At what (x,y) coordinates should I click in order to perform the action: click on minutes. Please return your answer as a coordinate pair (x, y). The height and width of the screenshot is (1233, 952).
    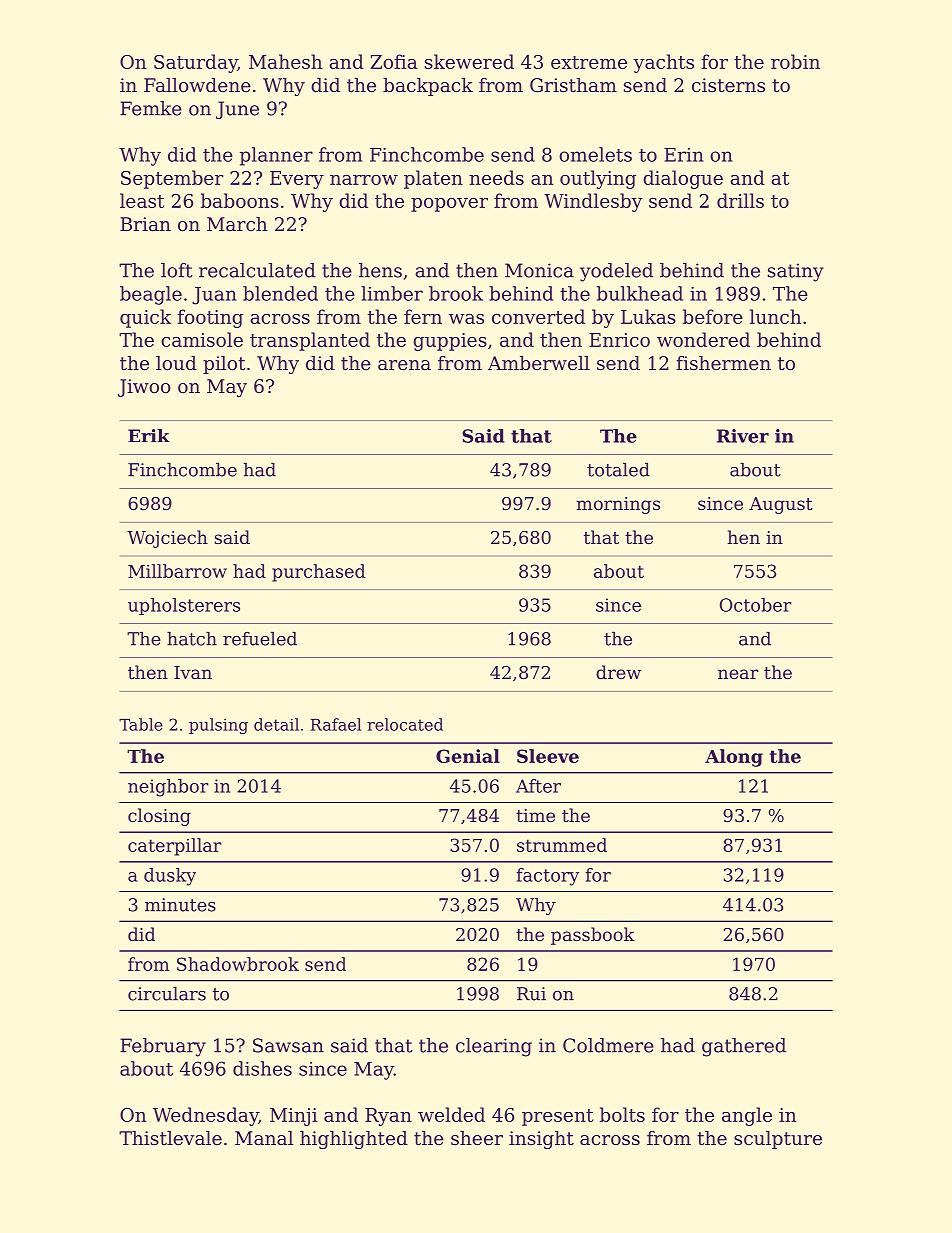
    Looking at the image, I should click on (180, 905).
